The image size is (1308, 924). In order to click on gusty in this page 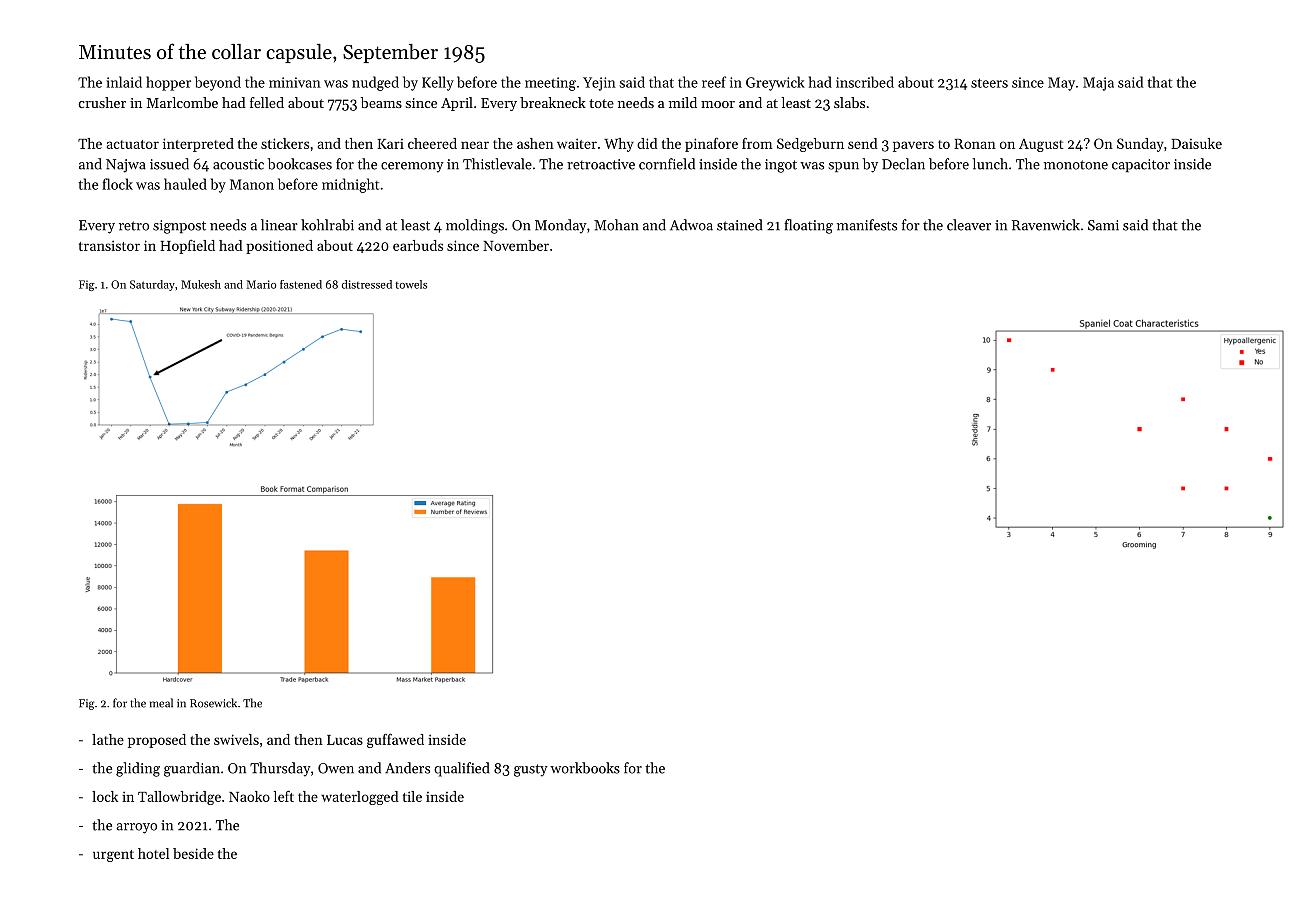, I will do `click(531, 770)`.
